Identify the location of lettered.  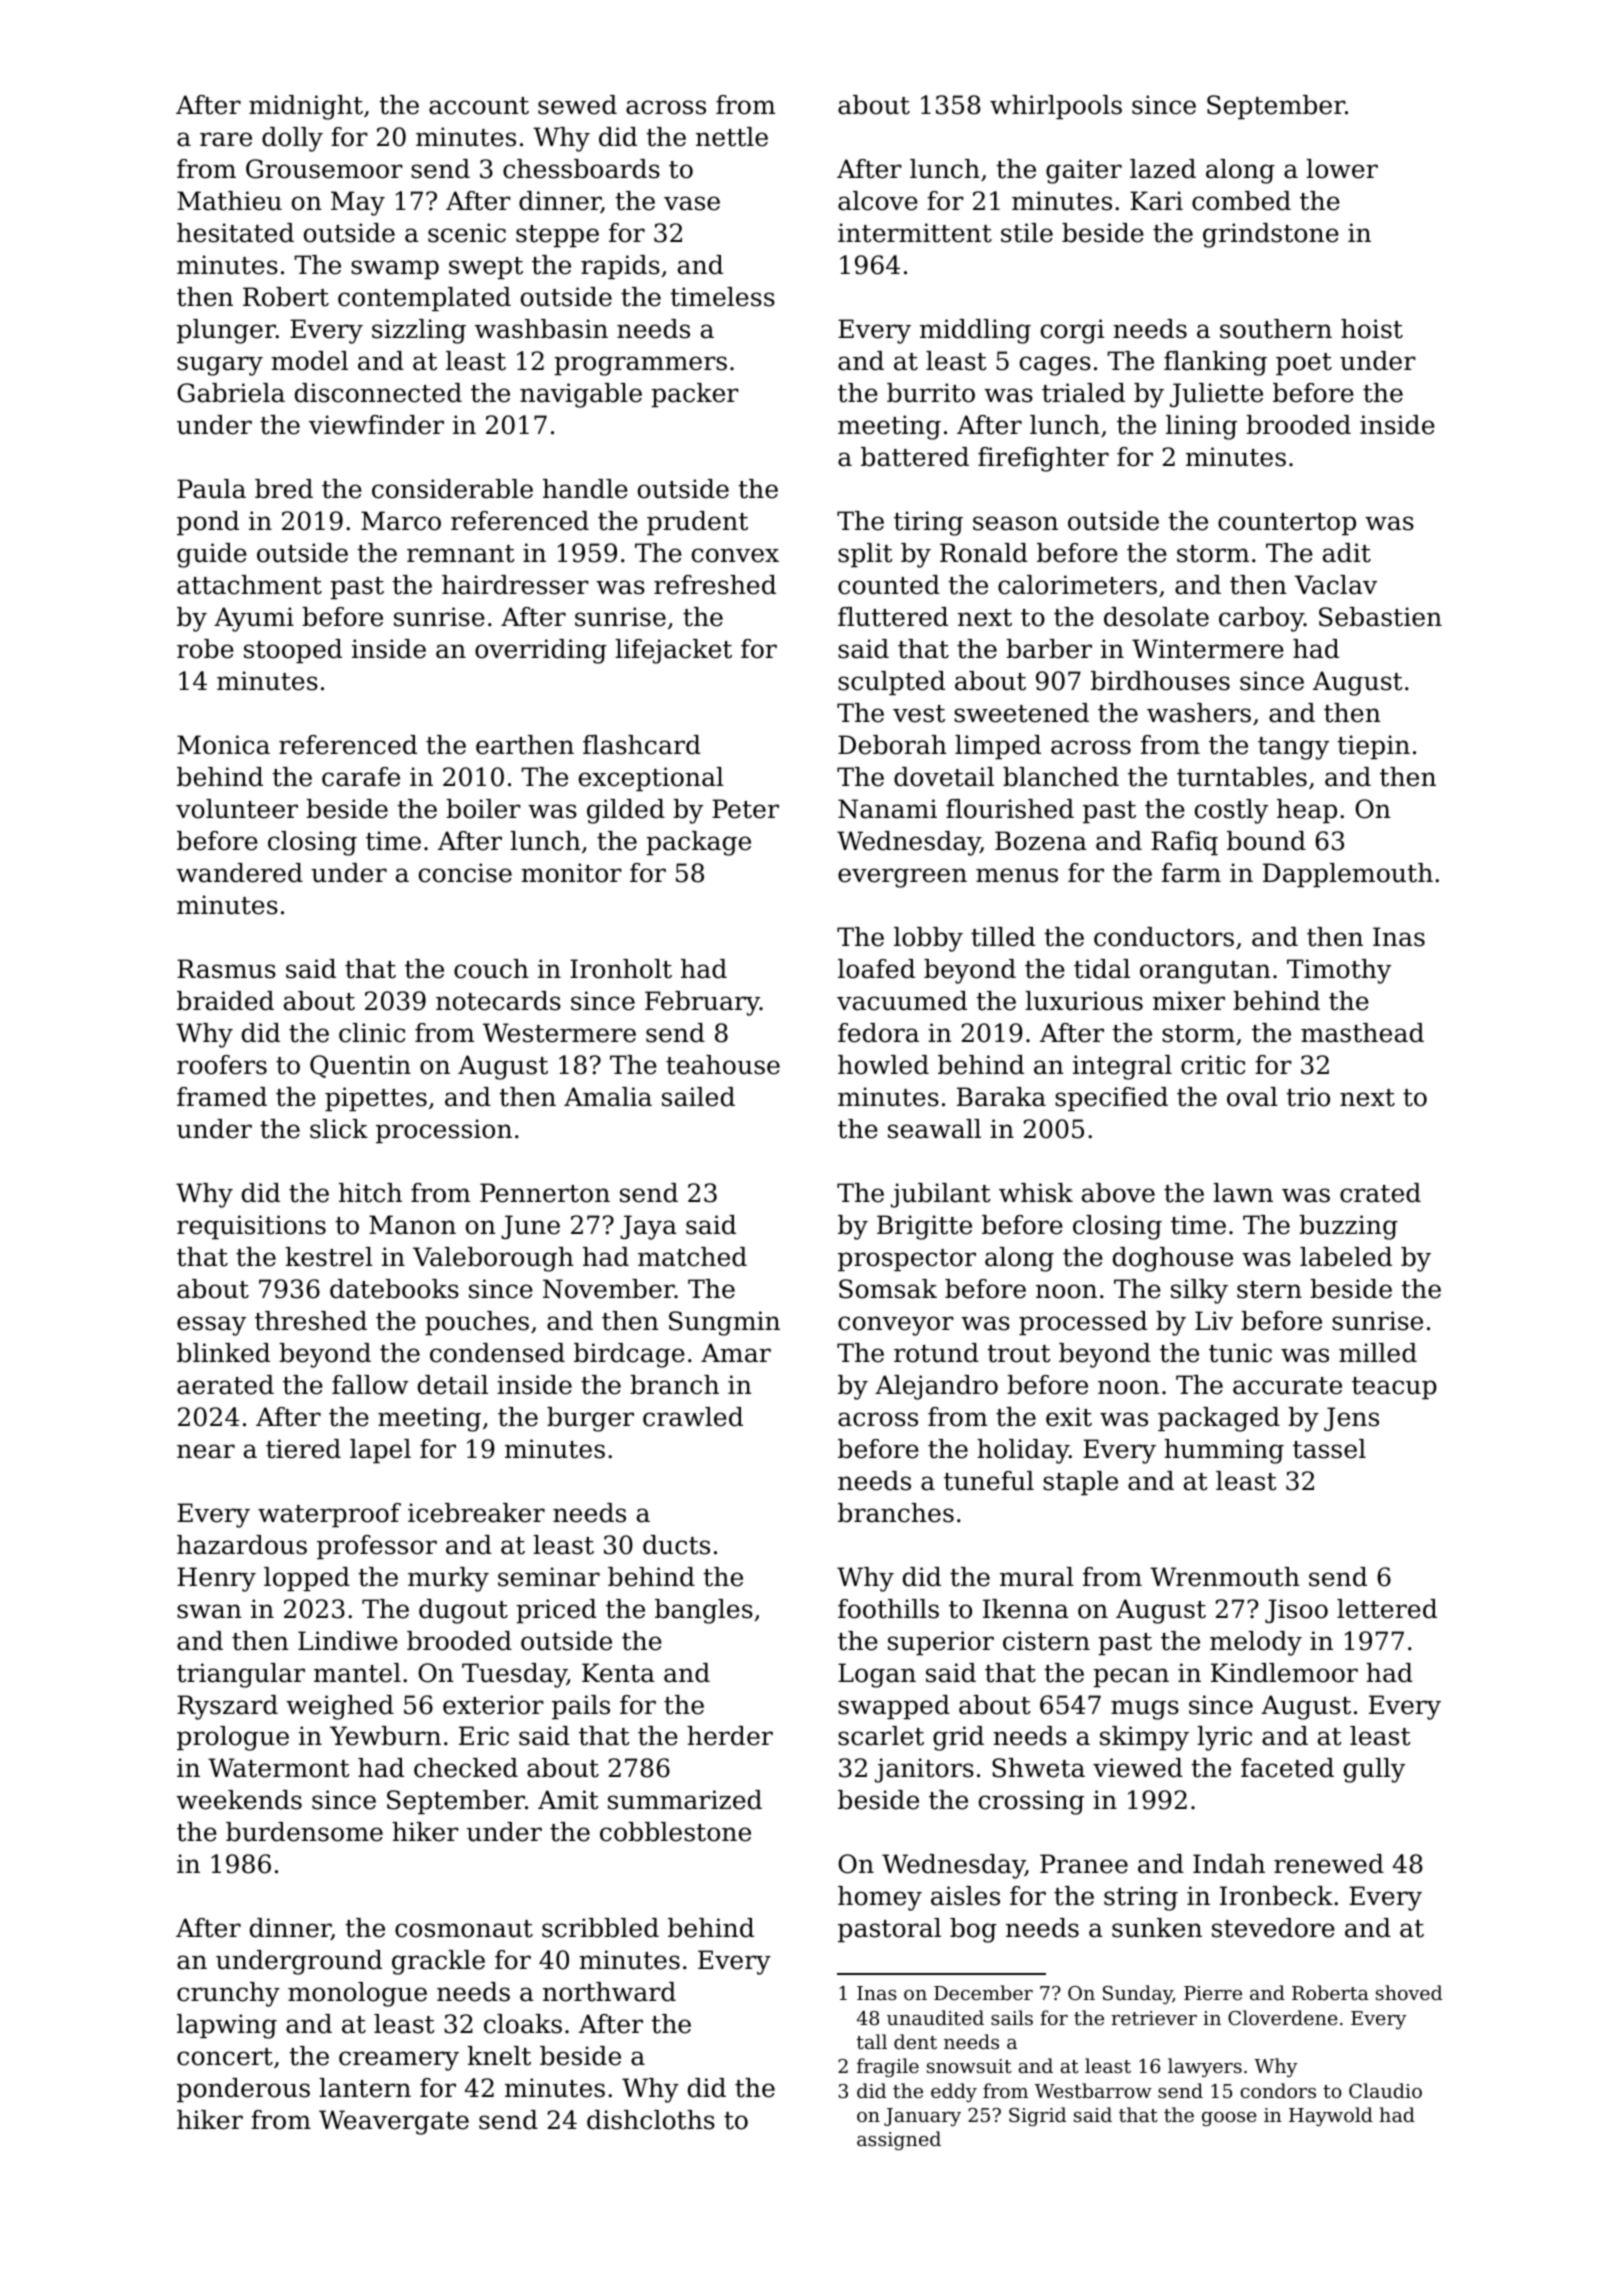
(1387, 1609).
